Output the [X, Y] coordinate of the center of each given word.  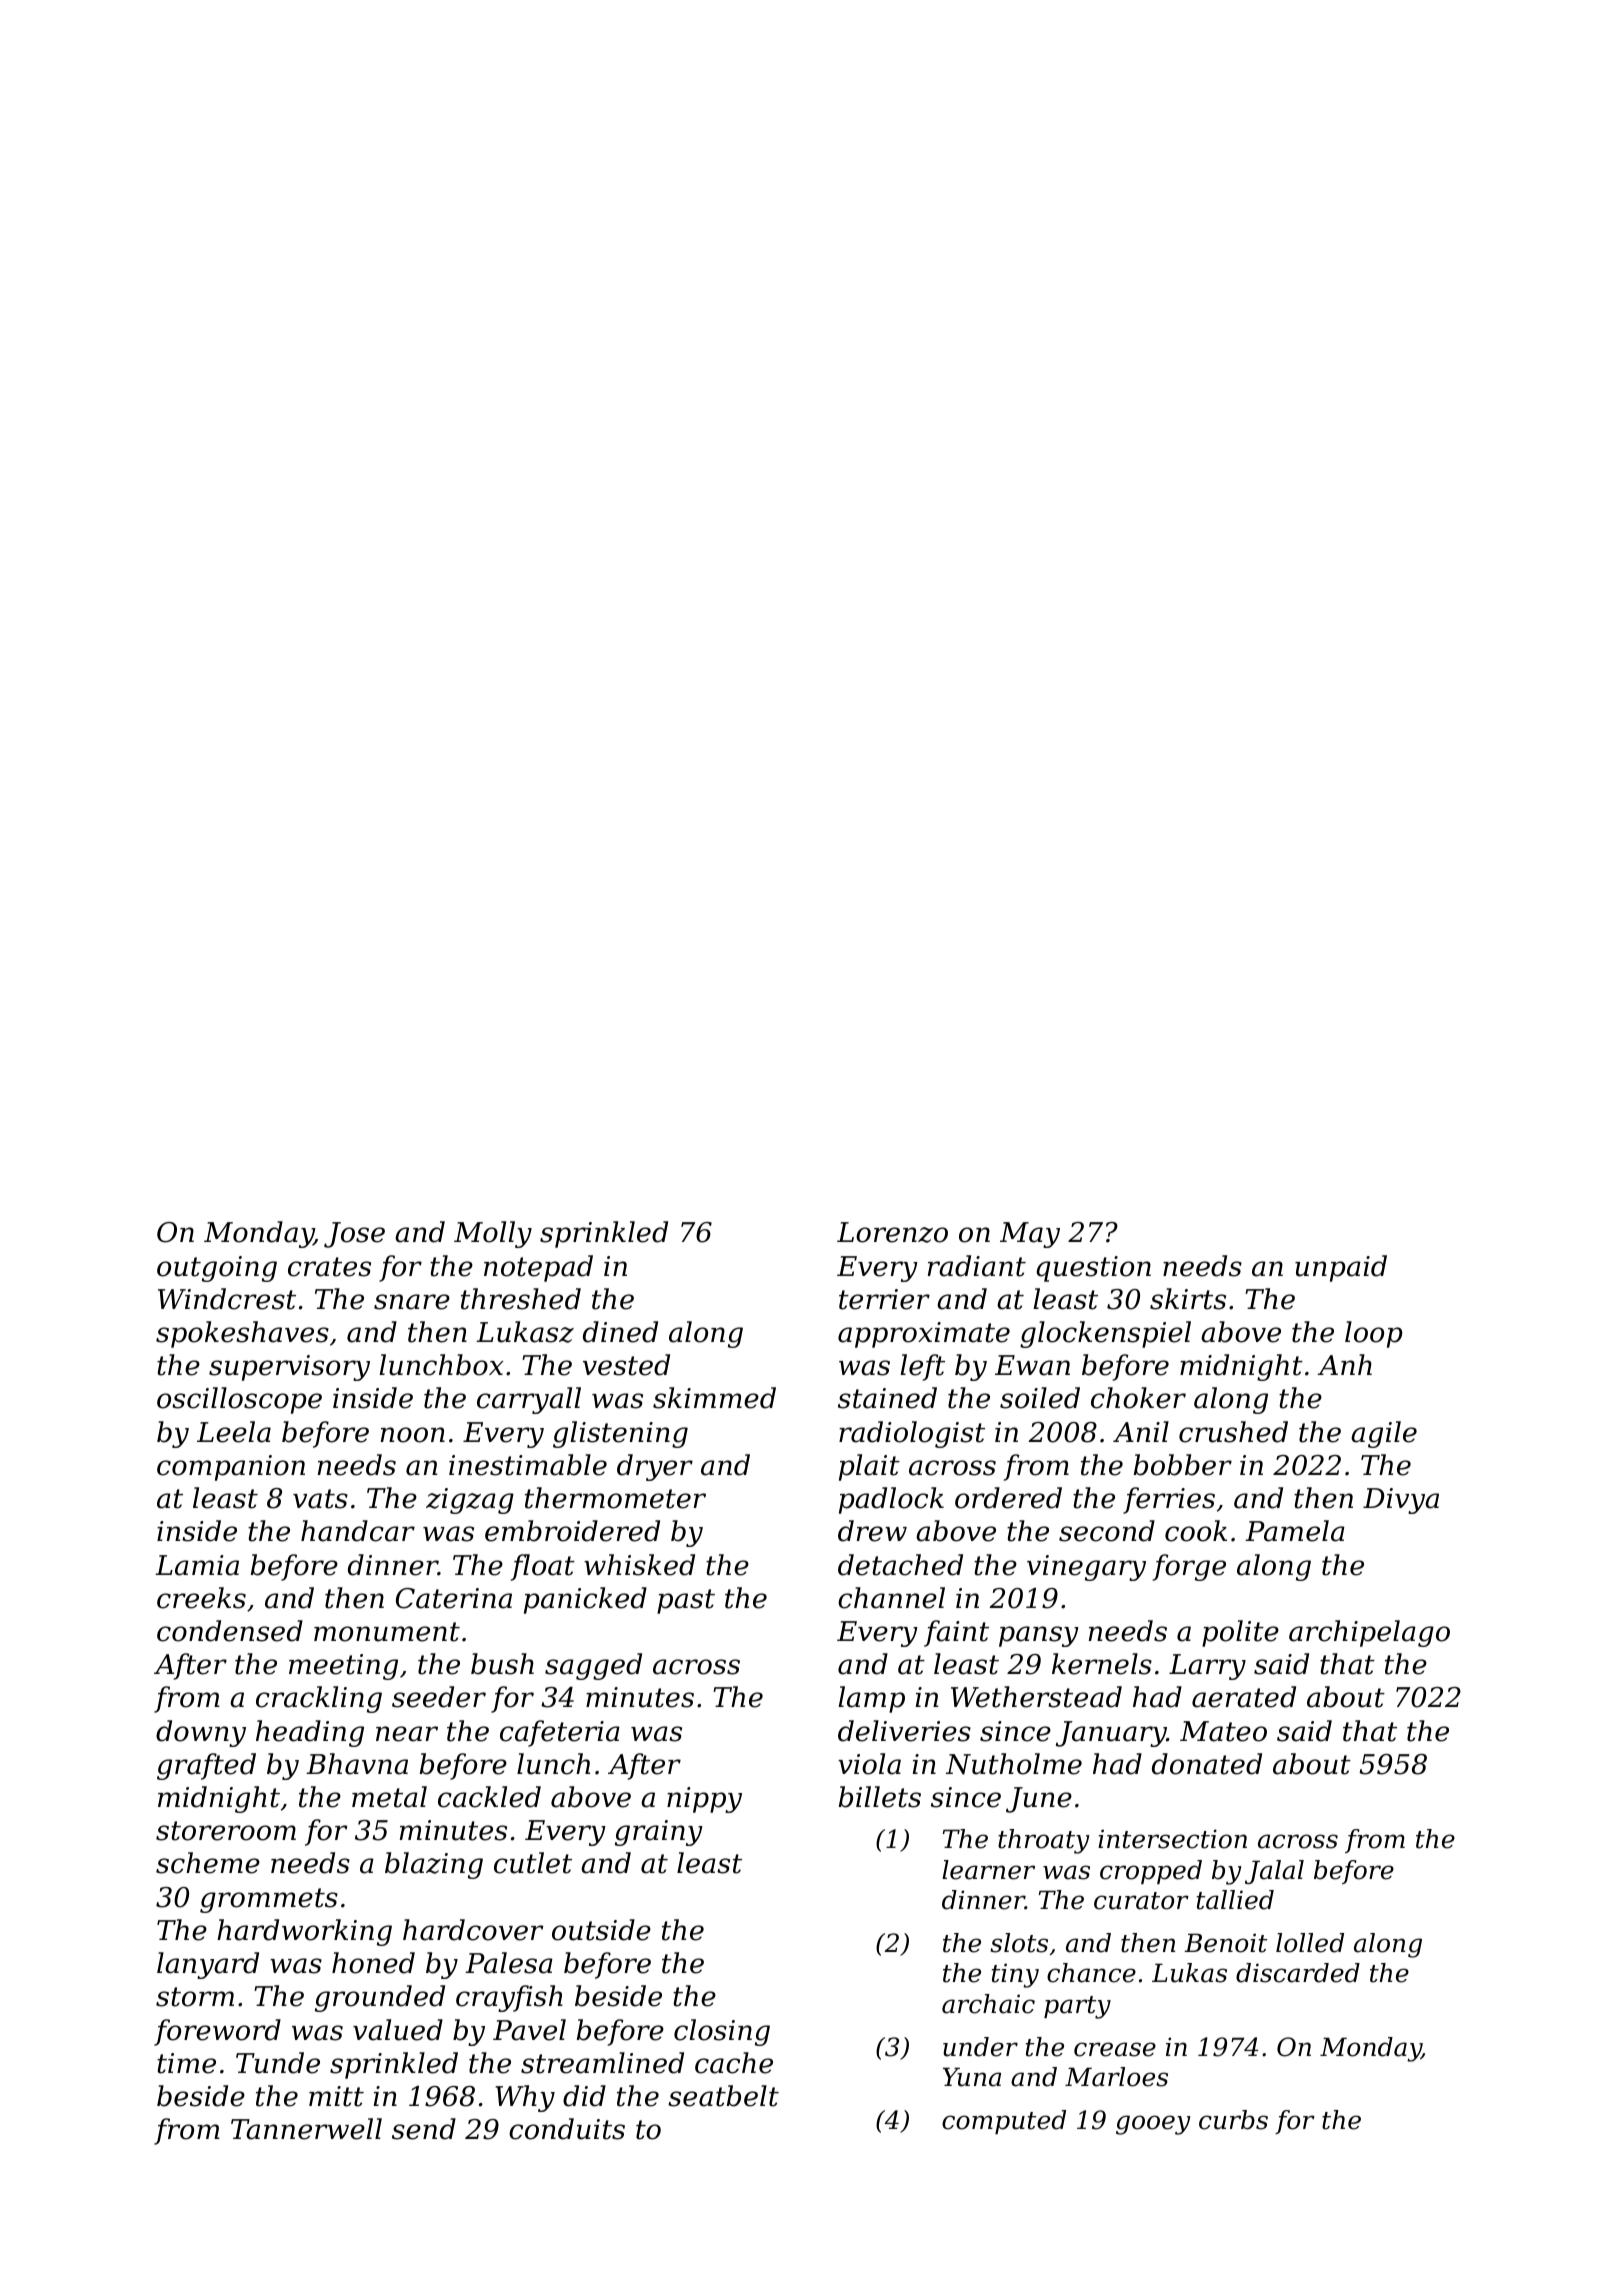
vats [320, 1499]
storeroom [226, 1831]
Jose [354, 1235]
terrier [884, 1299]
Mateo [1223, 1731]
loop [1373, 1334]
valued [398, 2030]
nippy [704, 1800]
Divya [1401, 1501]
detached [900, 1565]
